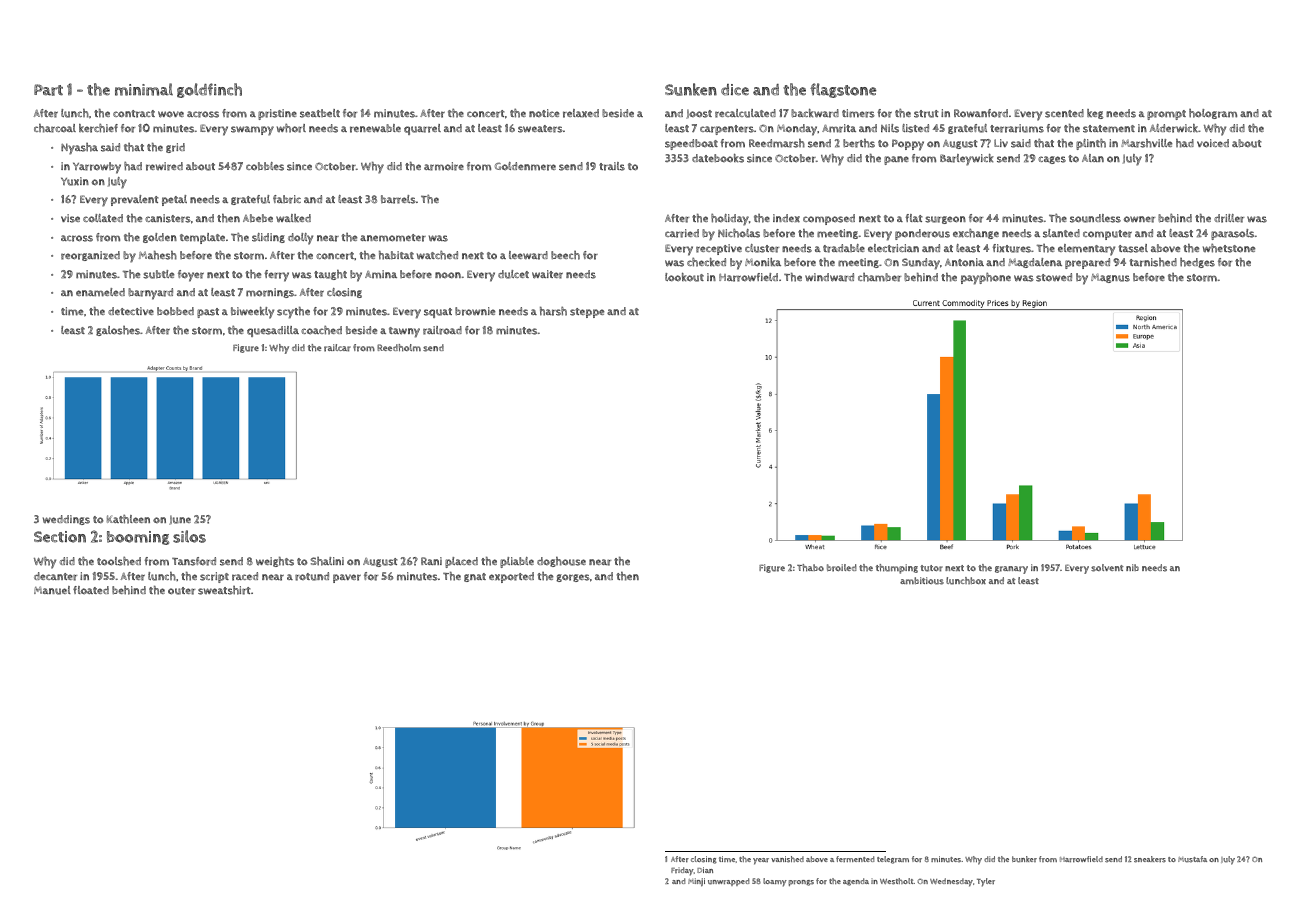 This screenshot has width=1308, height=924. I want to click on gnat, so click(475, 577).
